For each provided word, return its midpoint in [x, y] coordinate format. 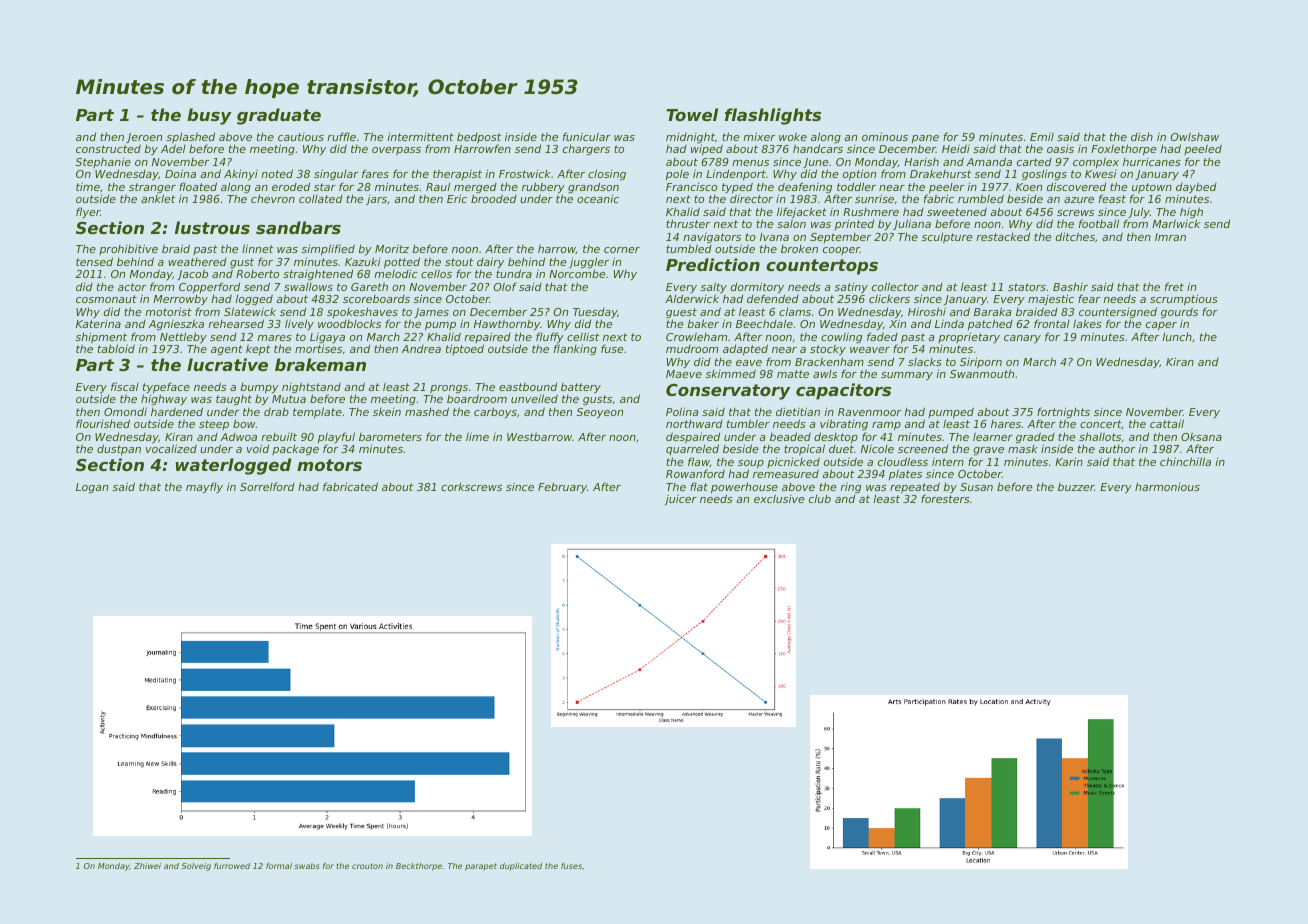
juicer [681, 499]
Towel [692, 114]
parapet [481, 867]
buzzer [1076, 487]
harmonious [1167, 486]
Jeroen [144, 138]
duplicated [521, 867]
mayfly [204, 488]
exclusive [779, 499]
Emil [1042, 136]
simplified [328, 250]
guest [681, 313]
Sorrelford [267, 486]
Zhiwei [147, 866]
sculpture [947, 237]
